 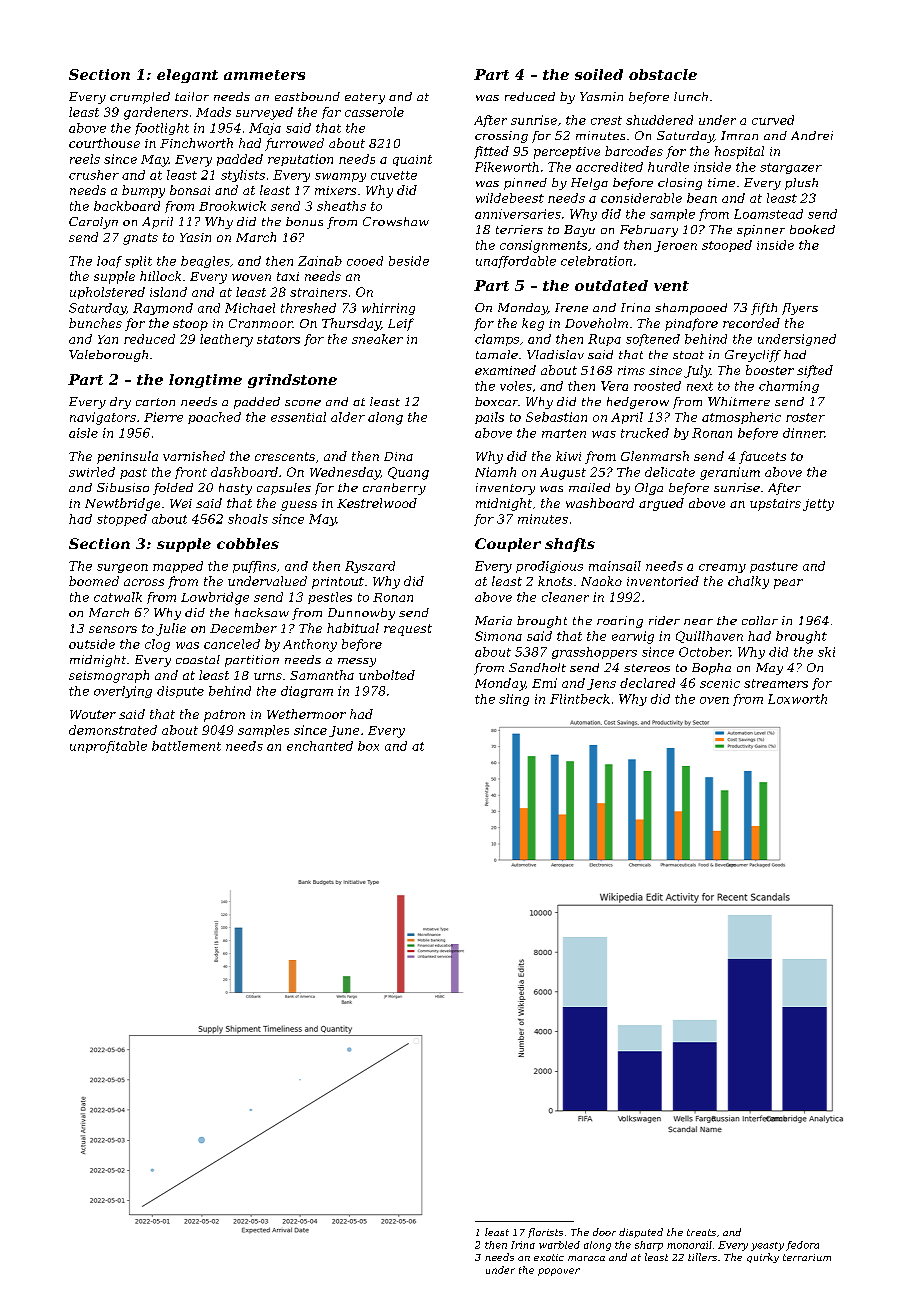 I want to click on warbled, so click(x=559, y=1245).
